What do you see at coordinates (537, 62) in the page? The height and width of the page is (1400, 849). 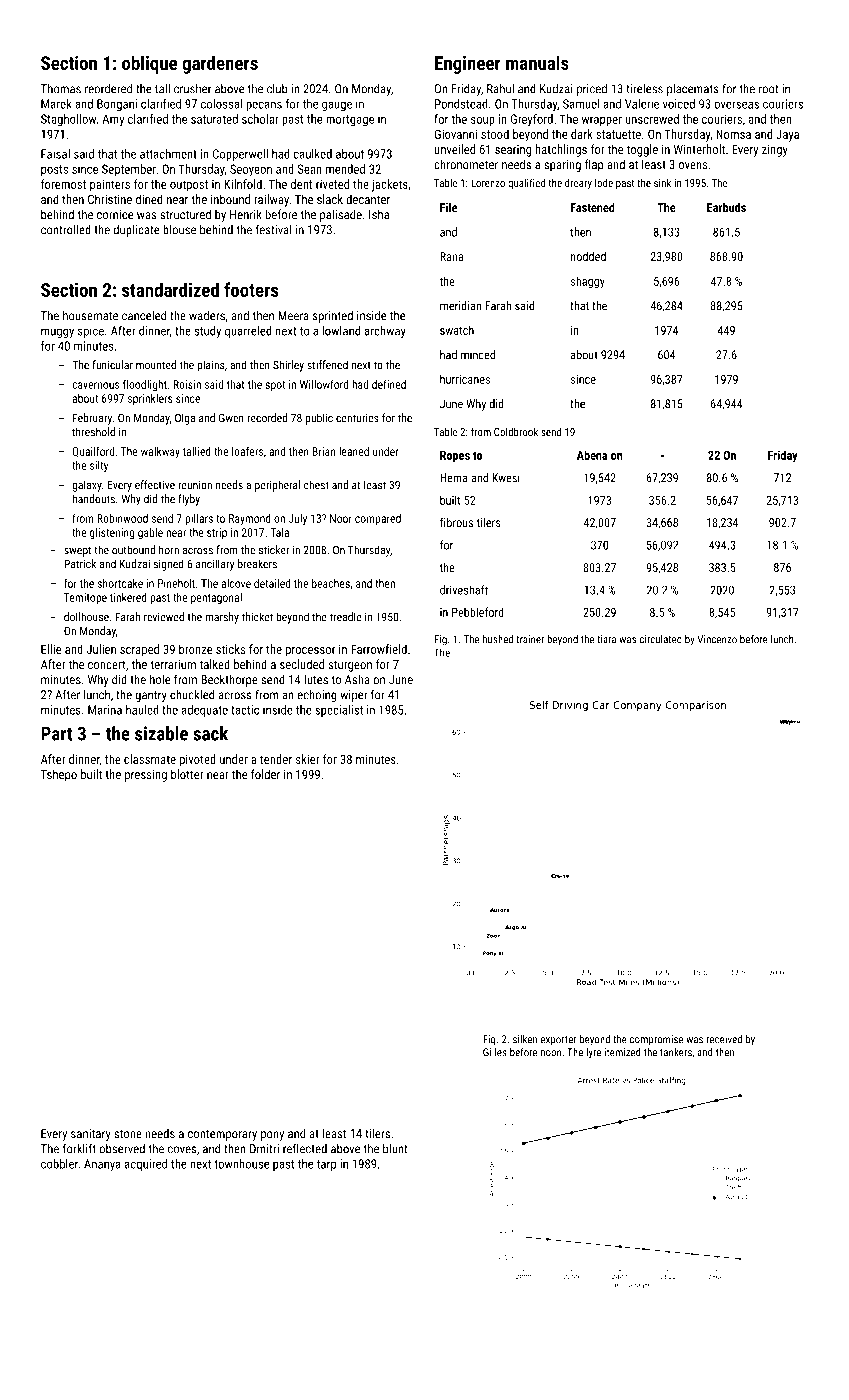 I see `manuals` at bounding box center [537, 62].
